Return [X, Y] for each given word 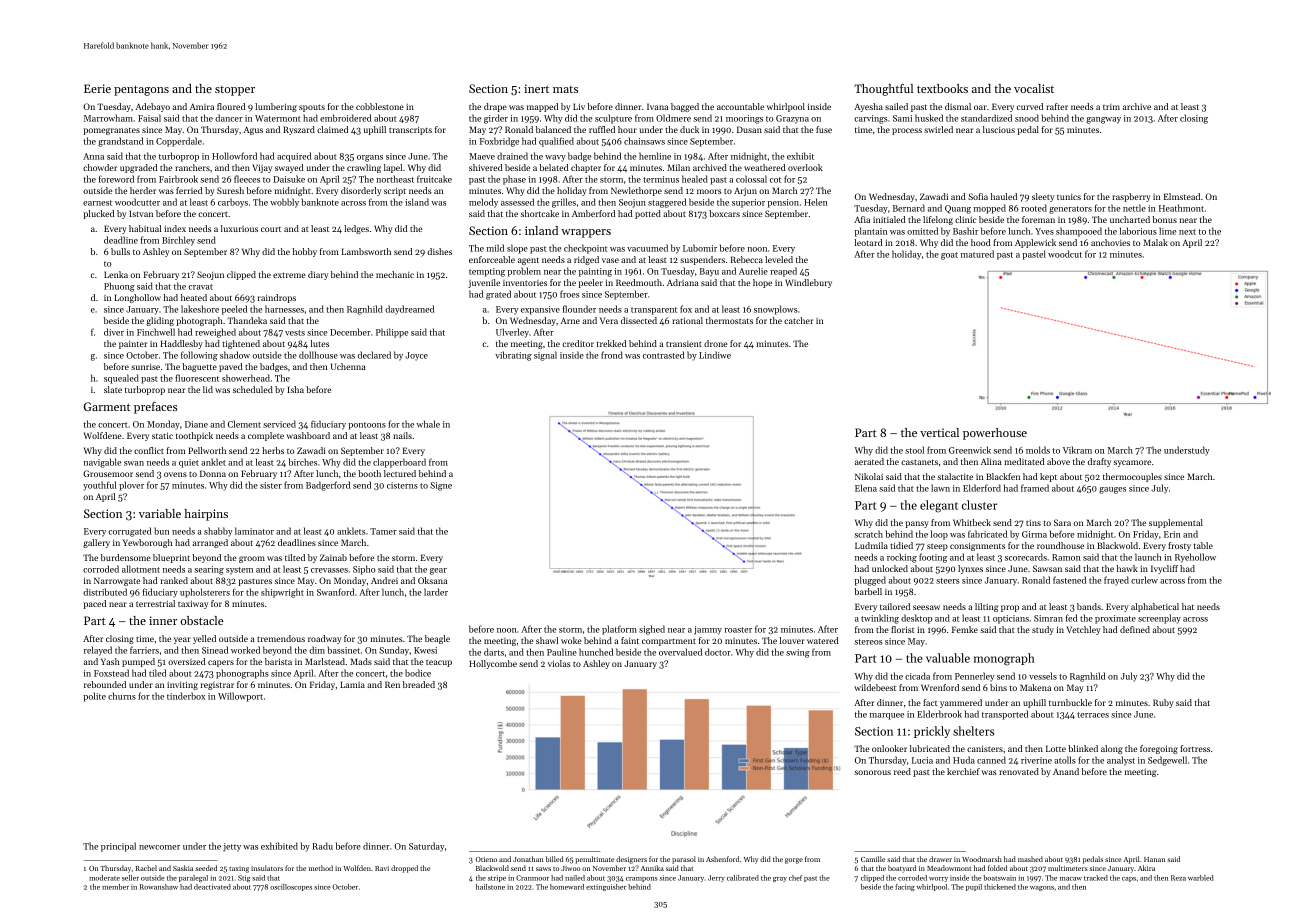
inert [536, 88]
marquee [887, 716]
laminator [254, 531]
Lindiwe [715, 355]
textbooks [942, 88]
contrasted [664, 355]
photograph [200, 321]
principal [118, 847]
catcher [798, 320]
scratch [868, 534]
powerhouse [995, 434]
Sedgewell [1167, 761]
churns [122, 696]
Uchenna [348, 366]
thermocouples [1132, 477]
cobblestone [380, 106]
